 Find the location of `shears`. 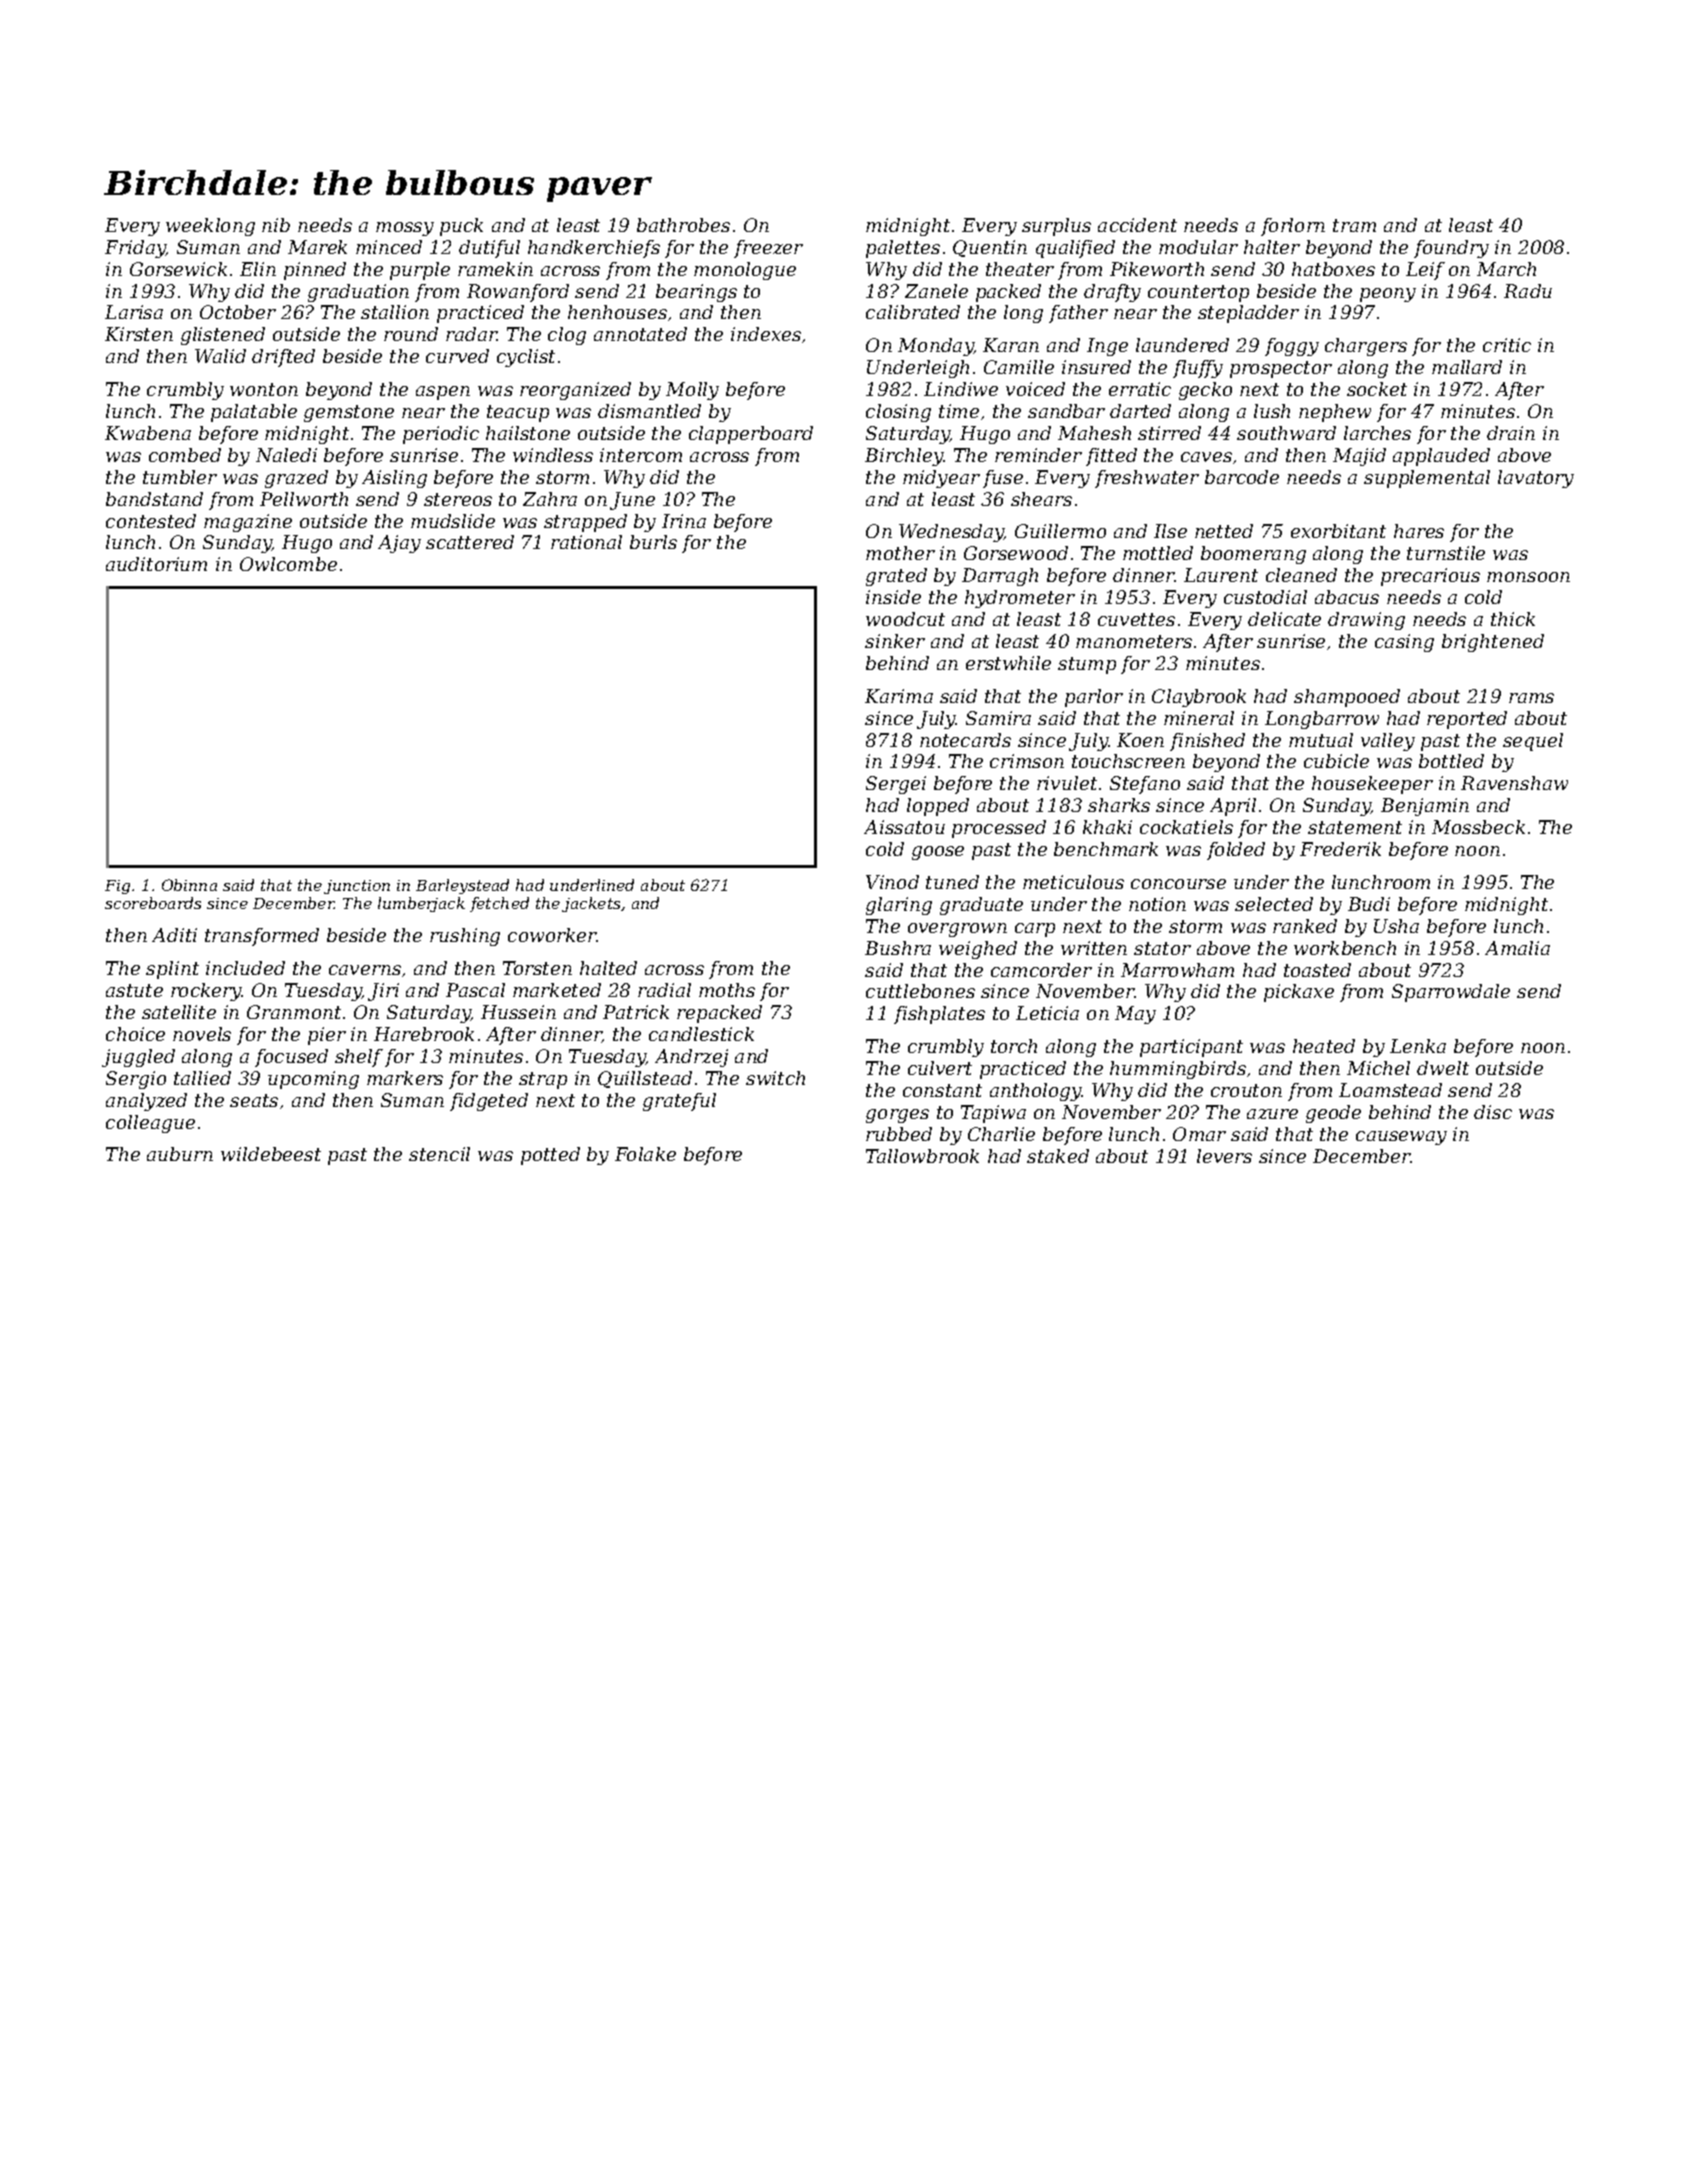

shears is located at coordinates (1041, 499).
